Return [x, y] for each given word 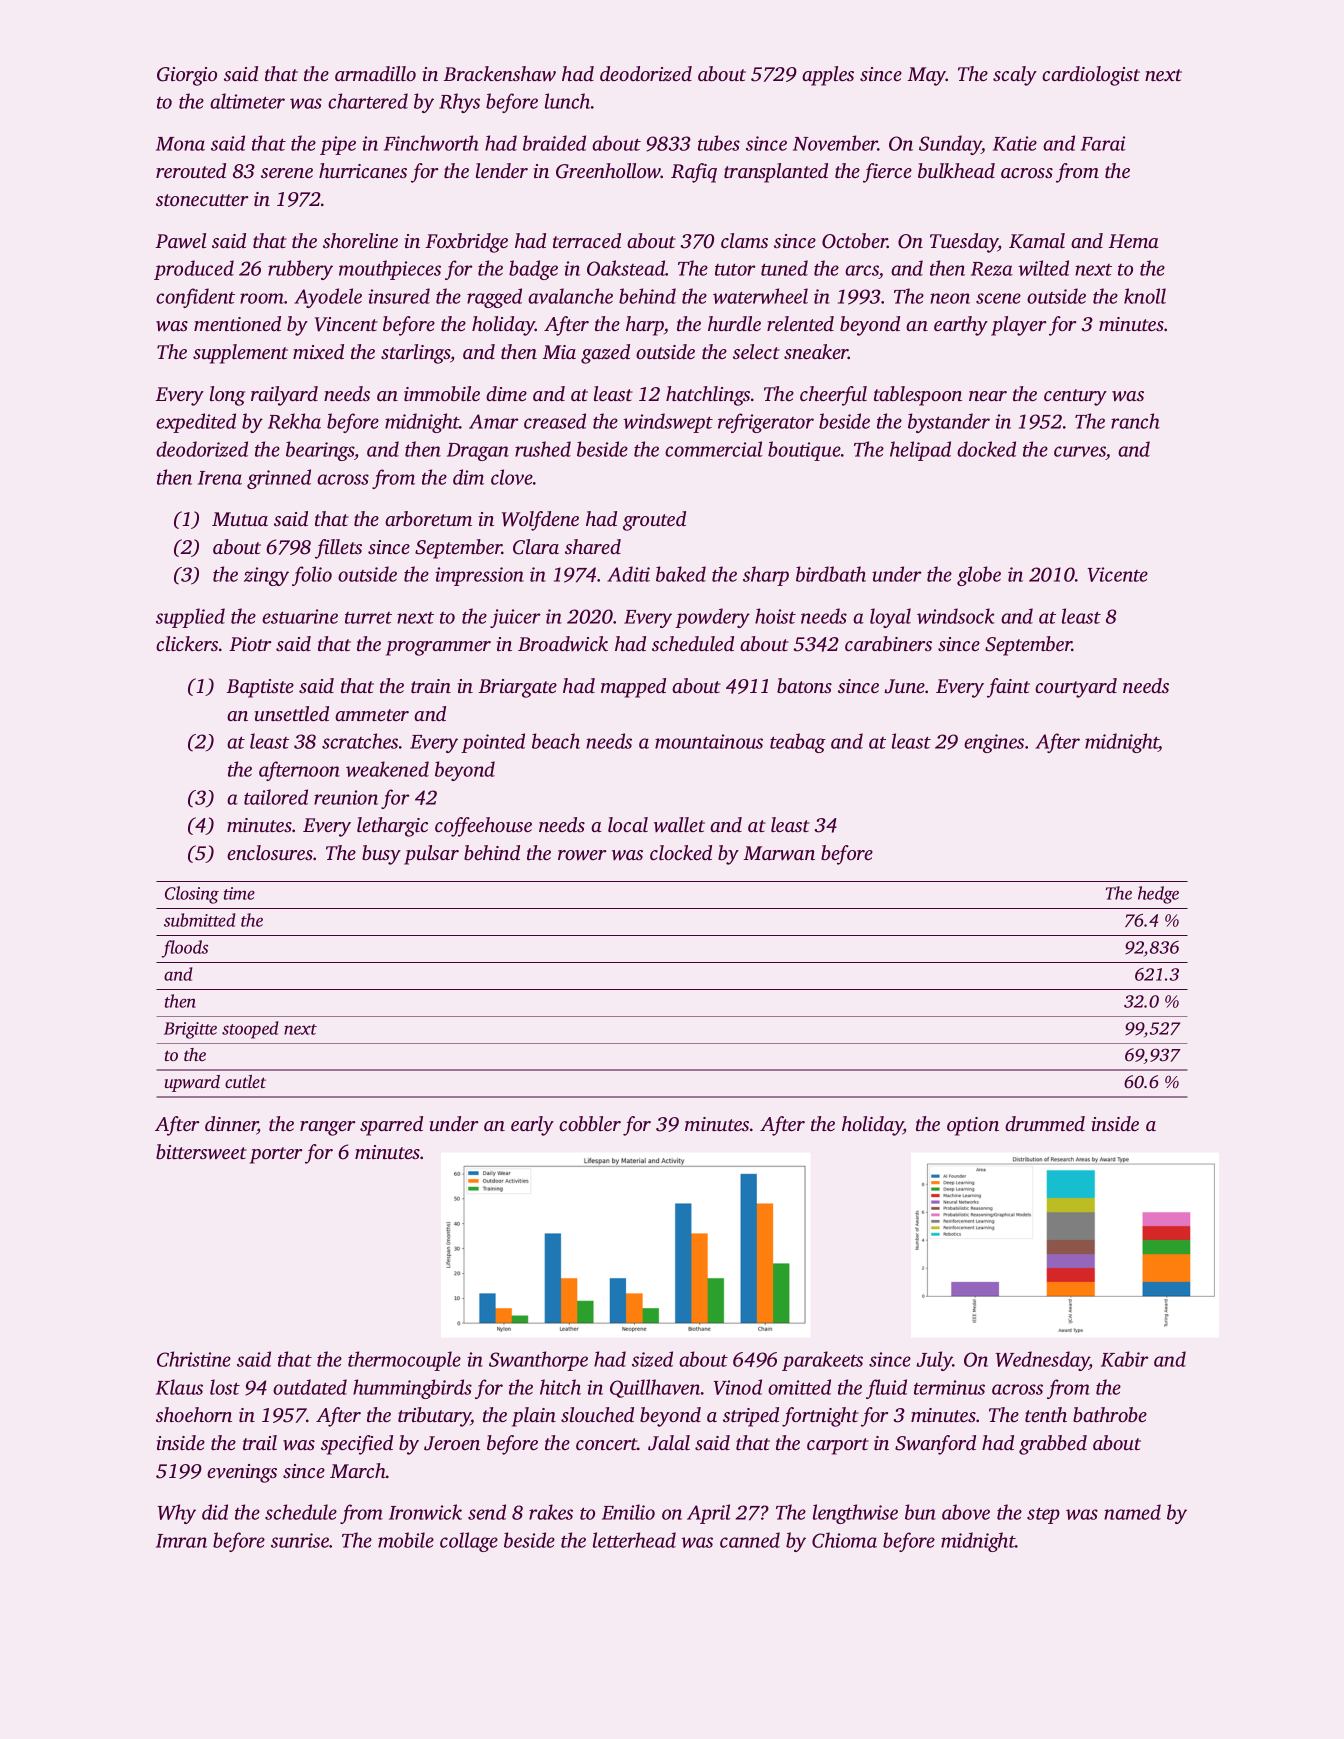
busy [381, 855]
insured [399, 296]
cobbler [590, 1123]
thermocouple [404, 1361]
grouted [654, 521]
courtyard [1076, 688]
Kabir [1124, 1359]
